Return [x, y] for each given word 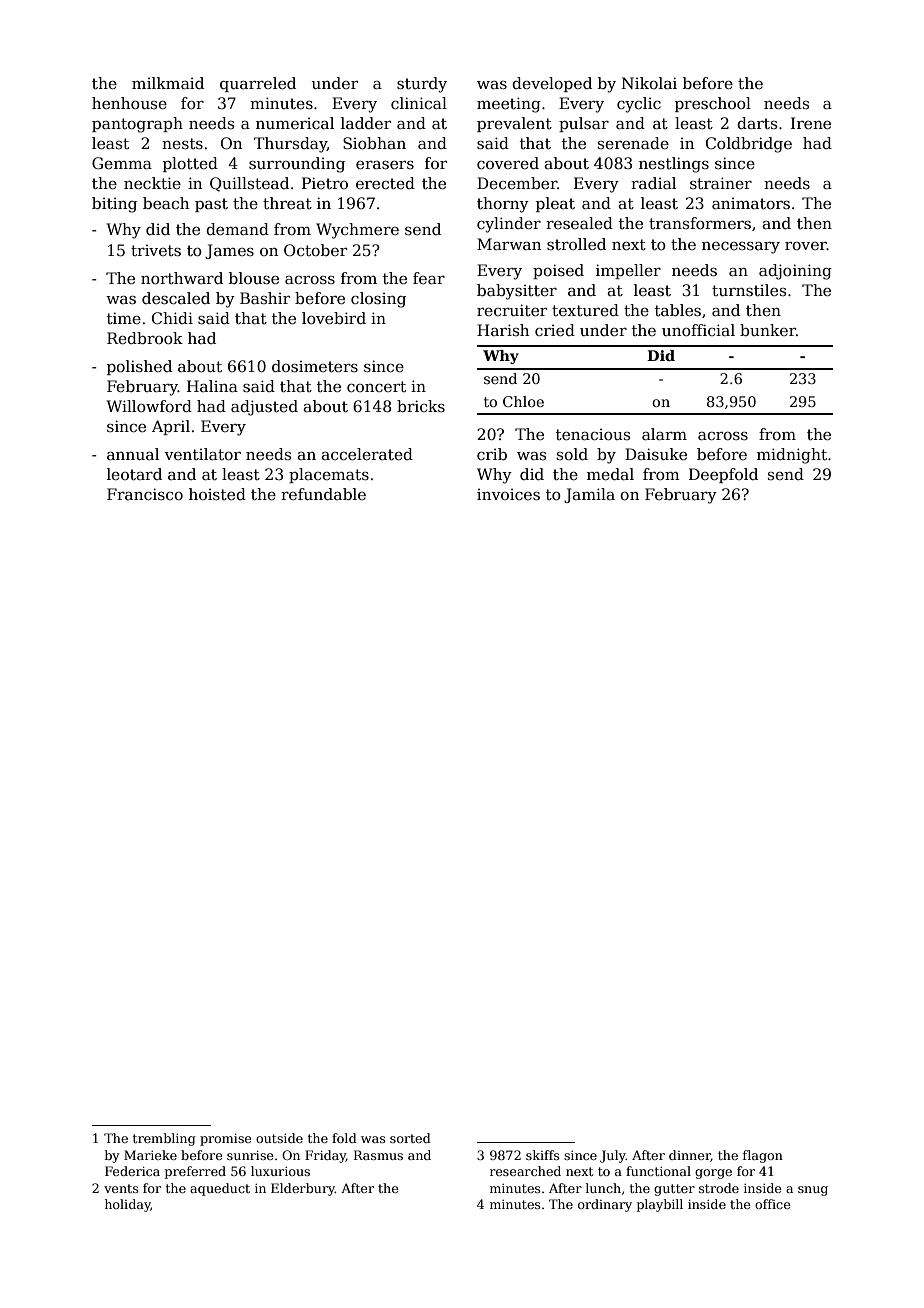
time [124, 318]
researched [525, 1171]
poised [558, 271]
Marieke [150, 1155]
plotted [190, 164]
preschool [713, 104]
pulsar [584, 124]
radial [653, 183]
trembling [164, 1139]
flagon [763, 1156]
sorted [410, 1138]
